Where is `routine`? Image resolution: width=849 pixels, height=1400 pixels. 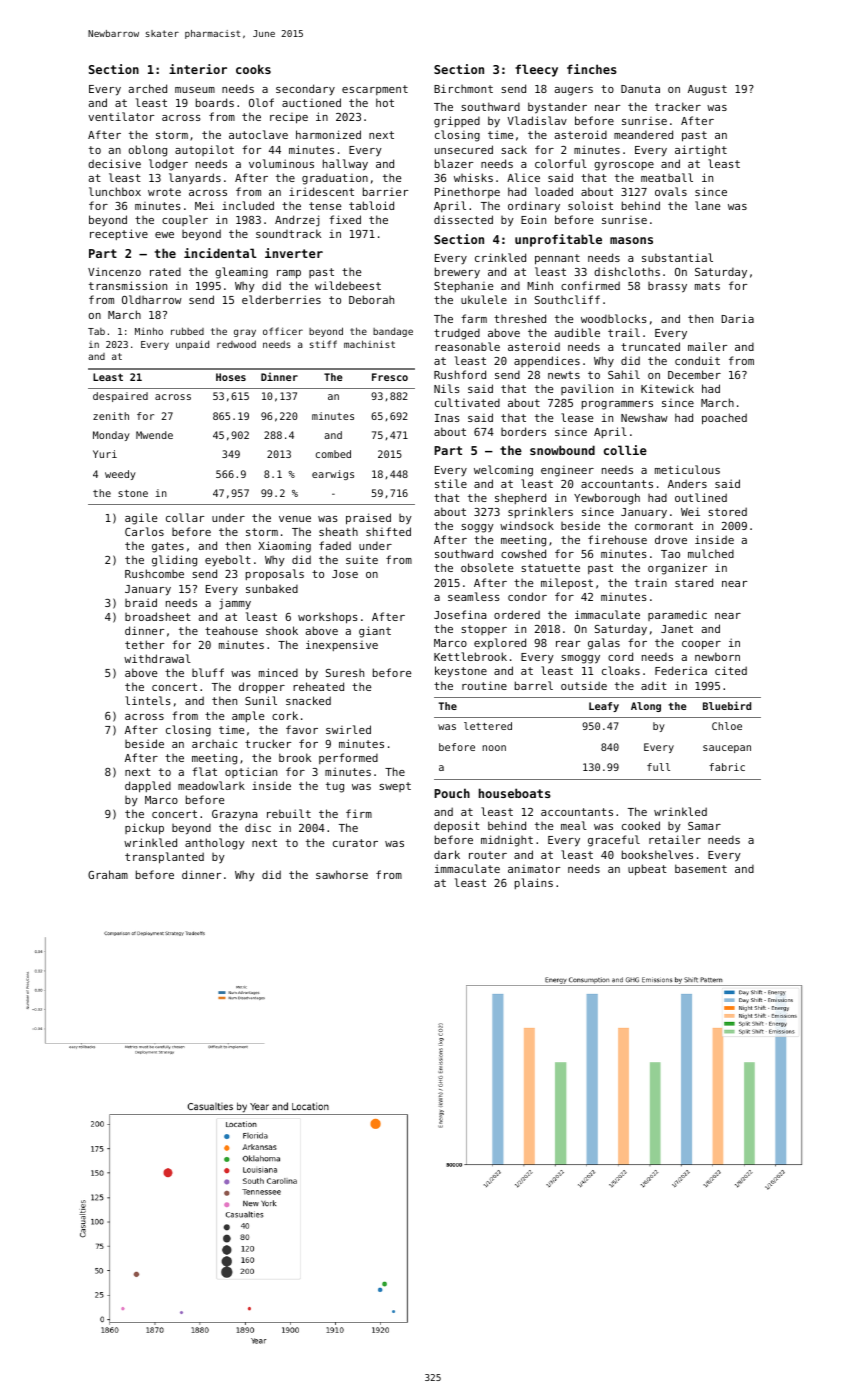 routine is located at coordinates (484, 685).
